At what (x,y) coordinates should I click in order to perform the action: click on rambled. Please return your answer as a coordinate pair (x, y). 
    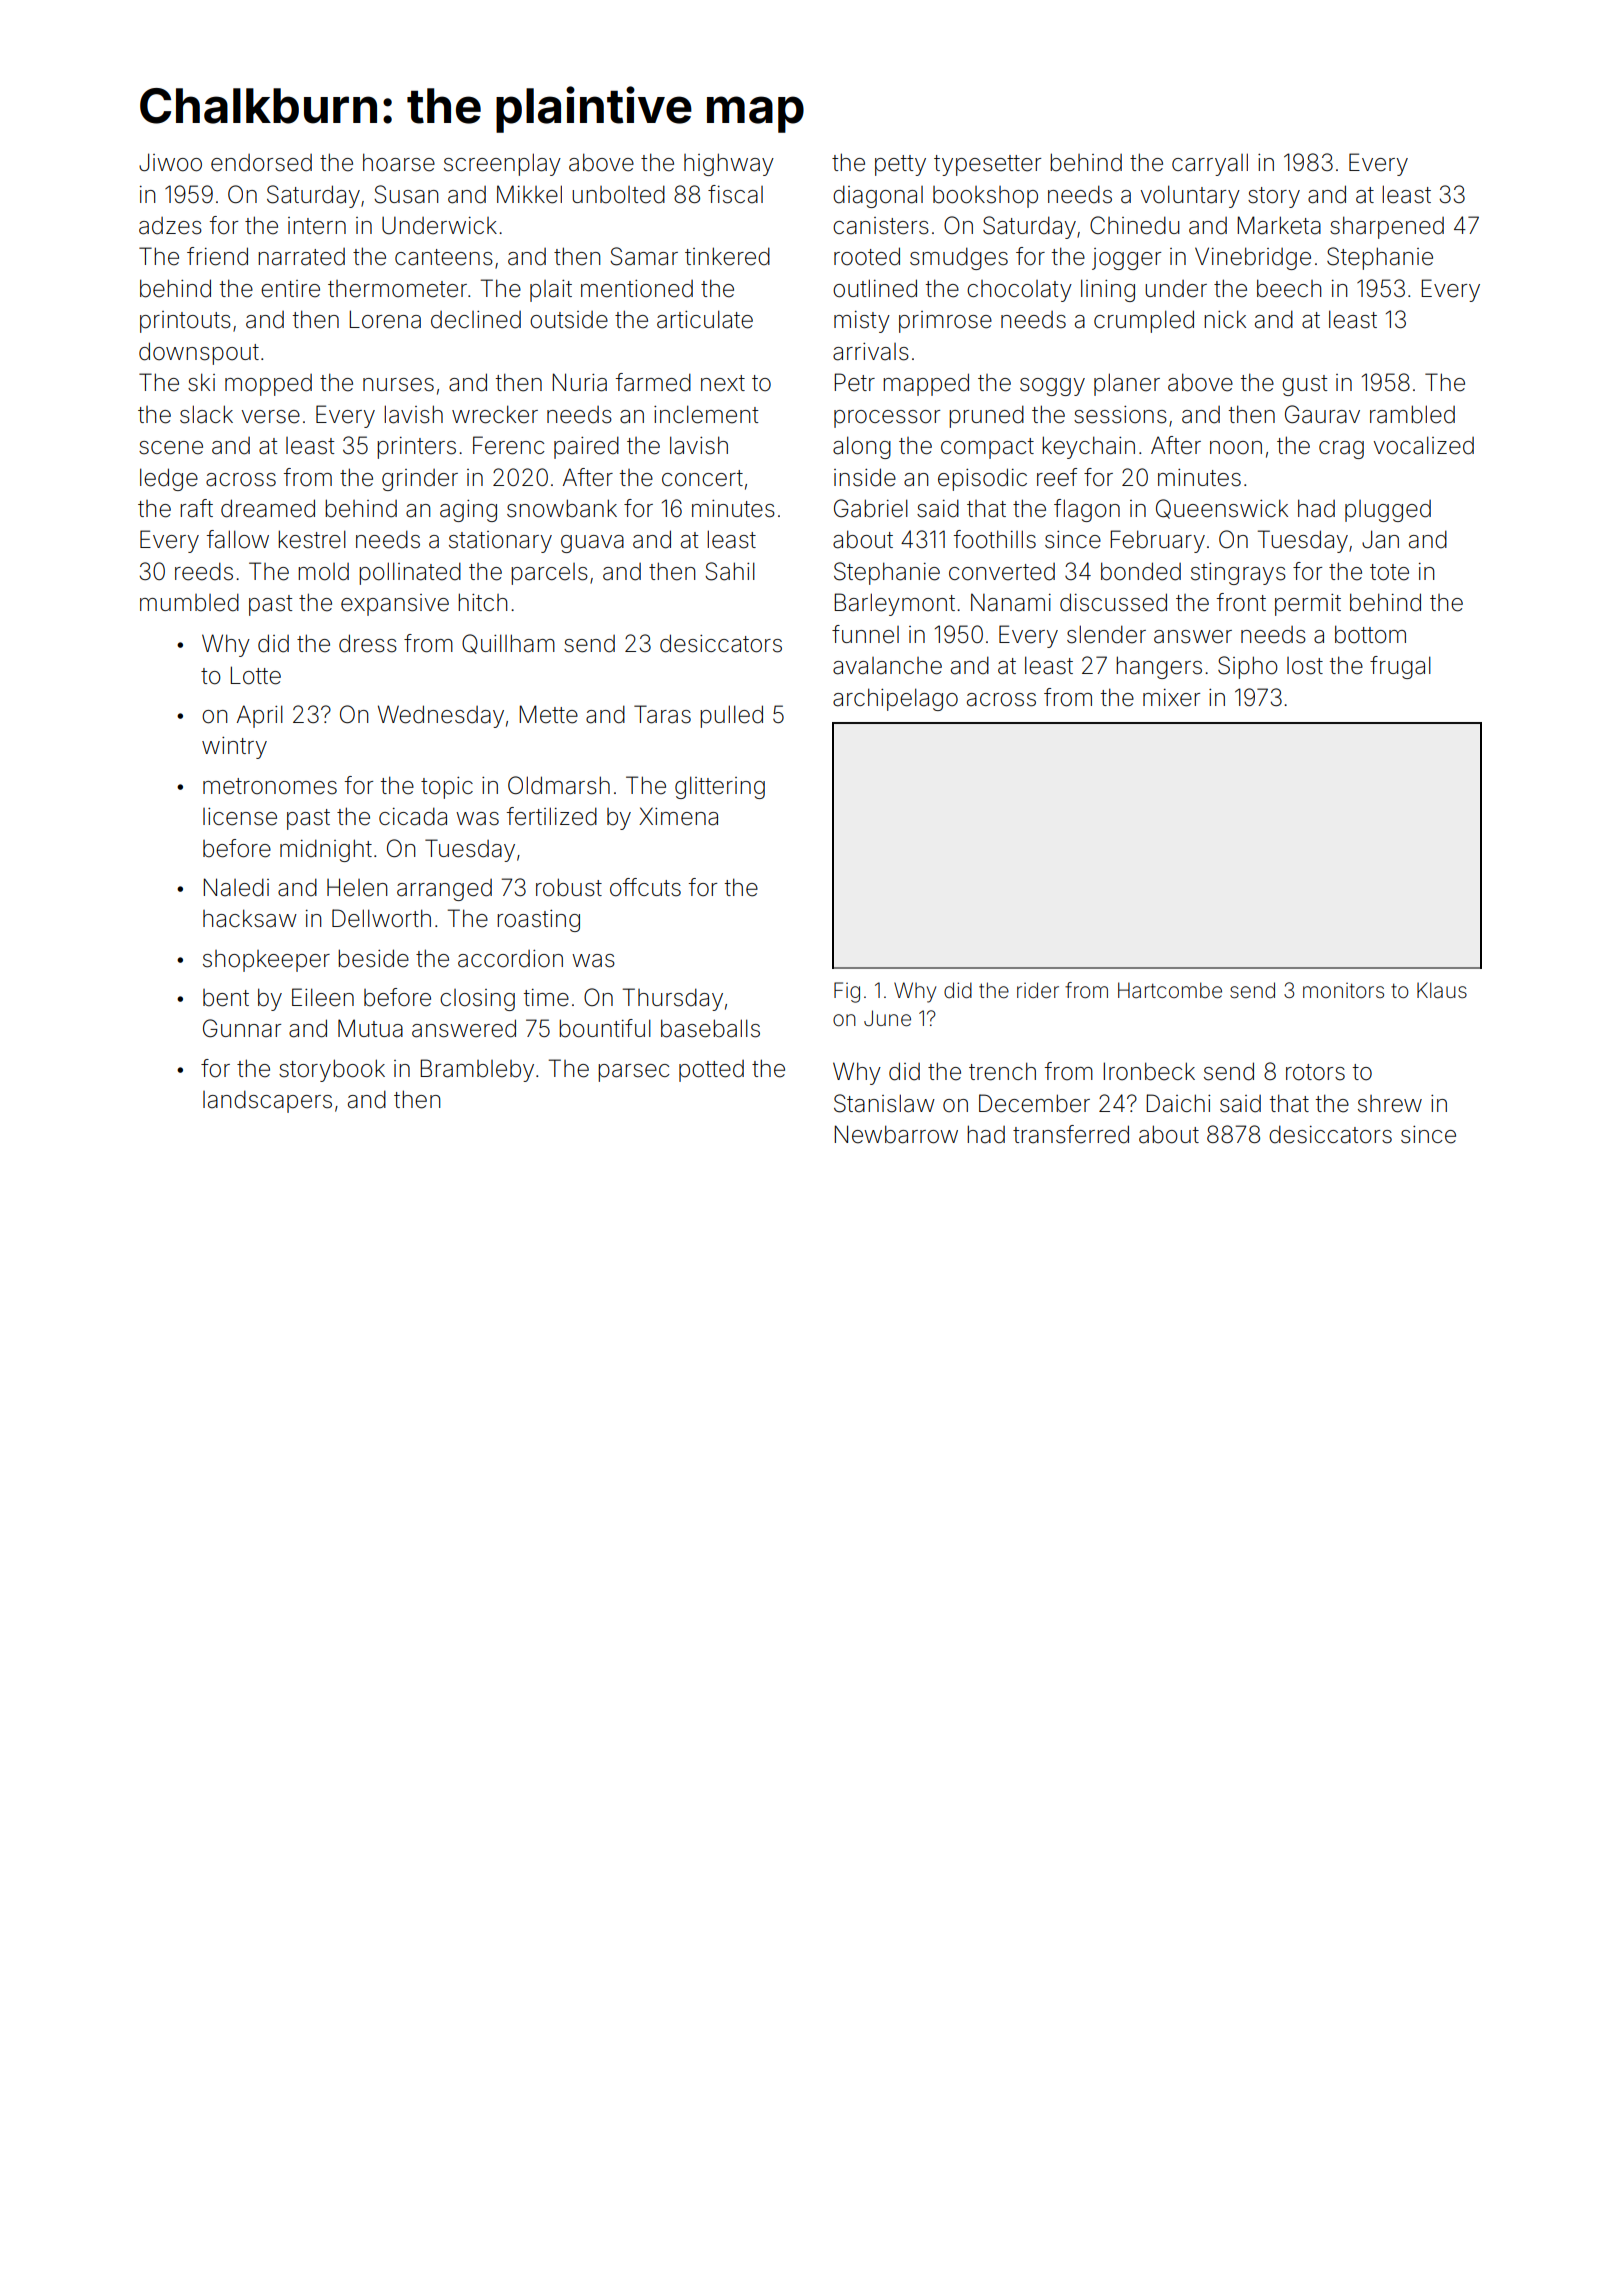
    Looking at the image, I should click on (1412, 414).
